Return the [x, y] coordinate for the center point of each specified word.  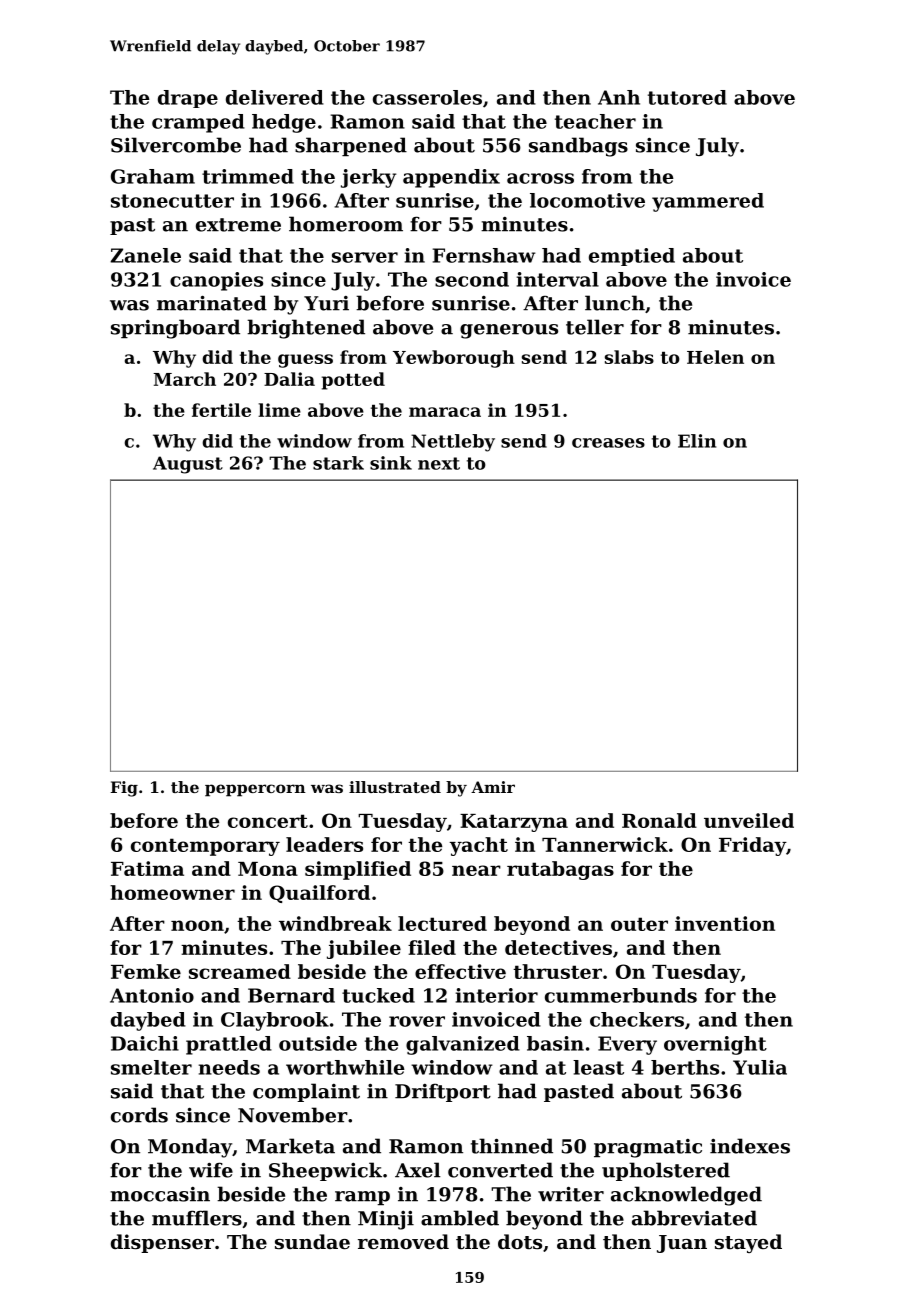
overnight [715, 1045]
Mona [268, 869]
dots [520, 1242]
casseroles [427, 97]
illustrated [395, 787]
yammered [708, 202]
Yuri [326, 303]
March [184, 379]
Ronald [659, 820]
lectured [442, 923]
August [188, 465]
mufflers [197, 1218]
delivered [275, 97]
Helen [715, 357]
